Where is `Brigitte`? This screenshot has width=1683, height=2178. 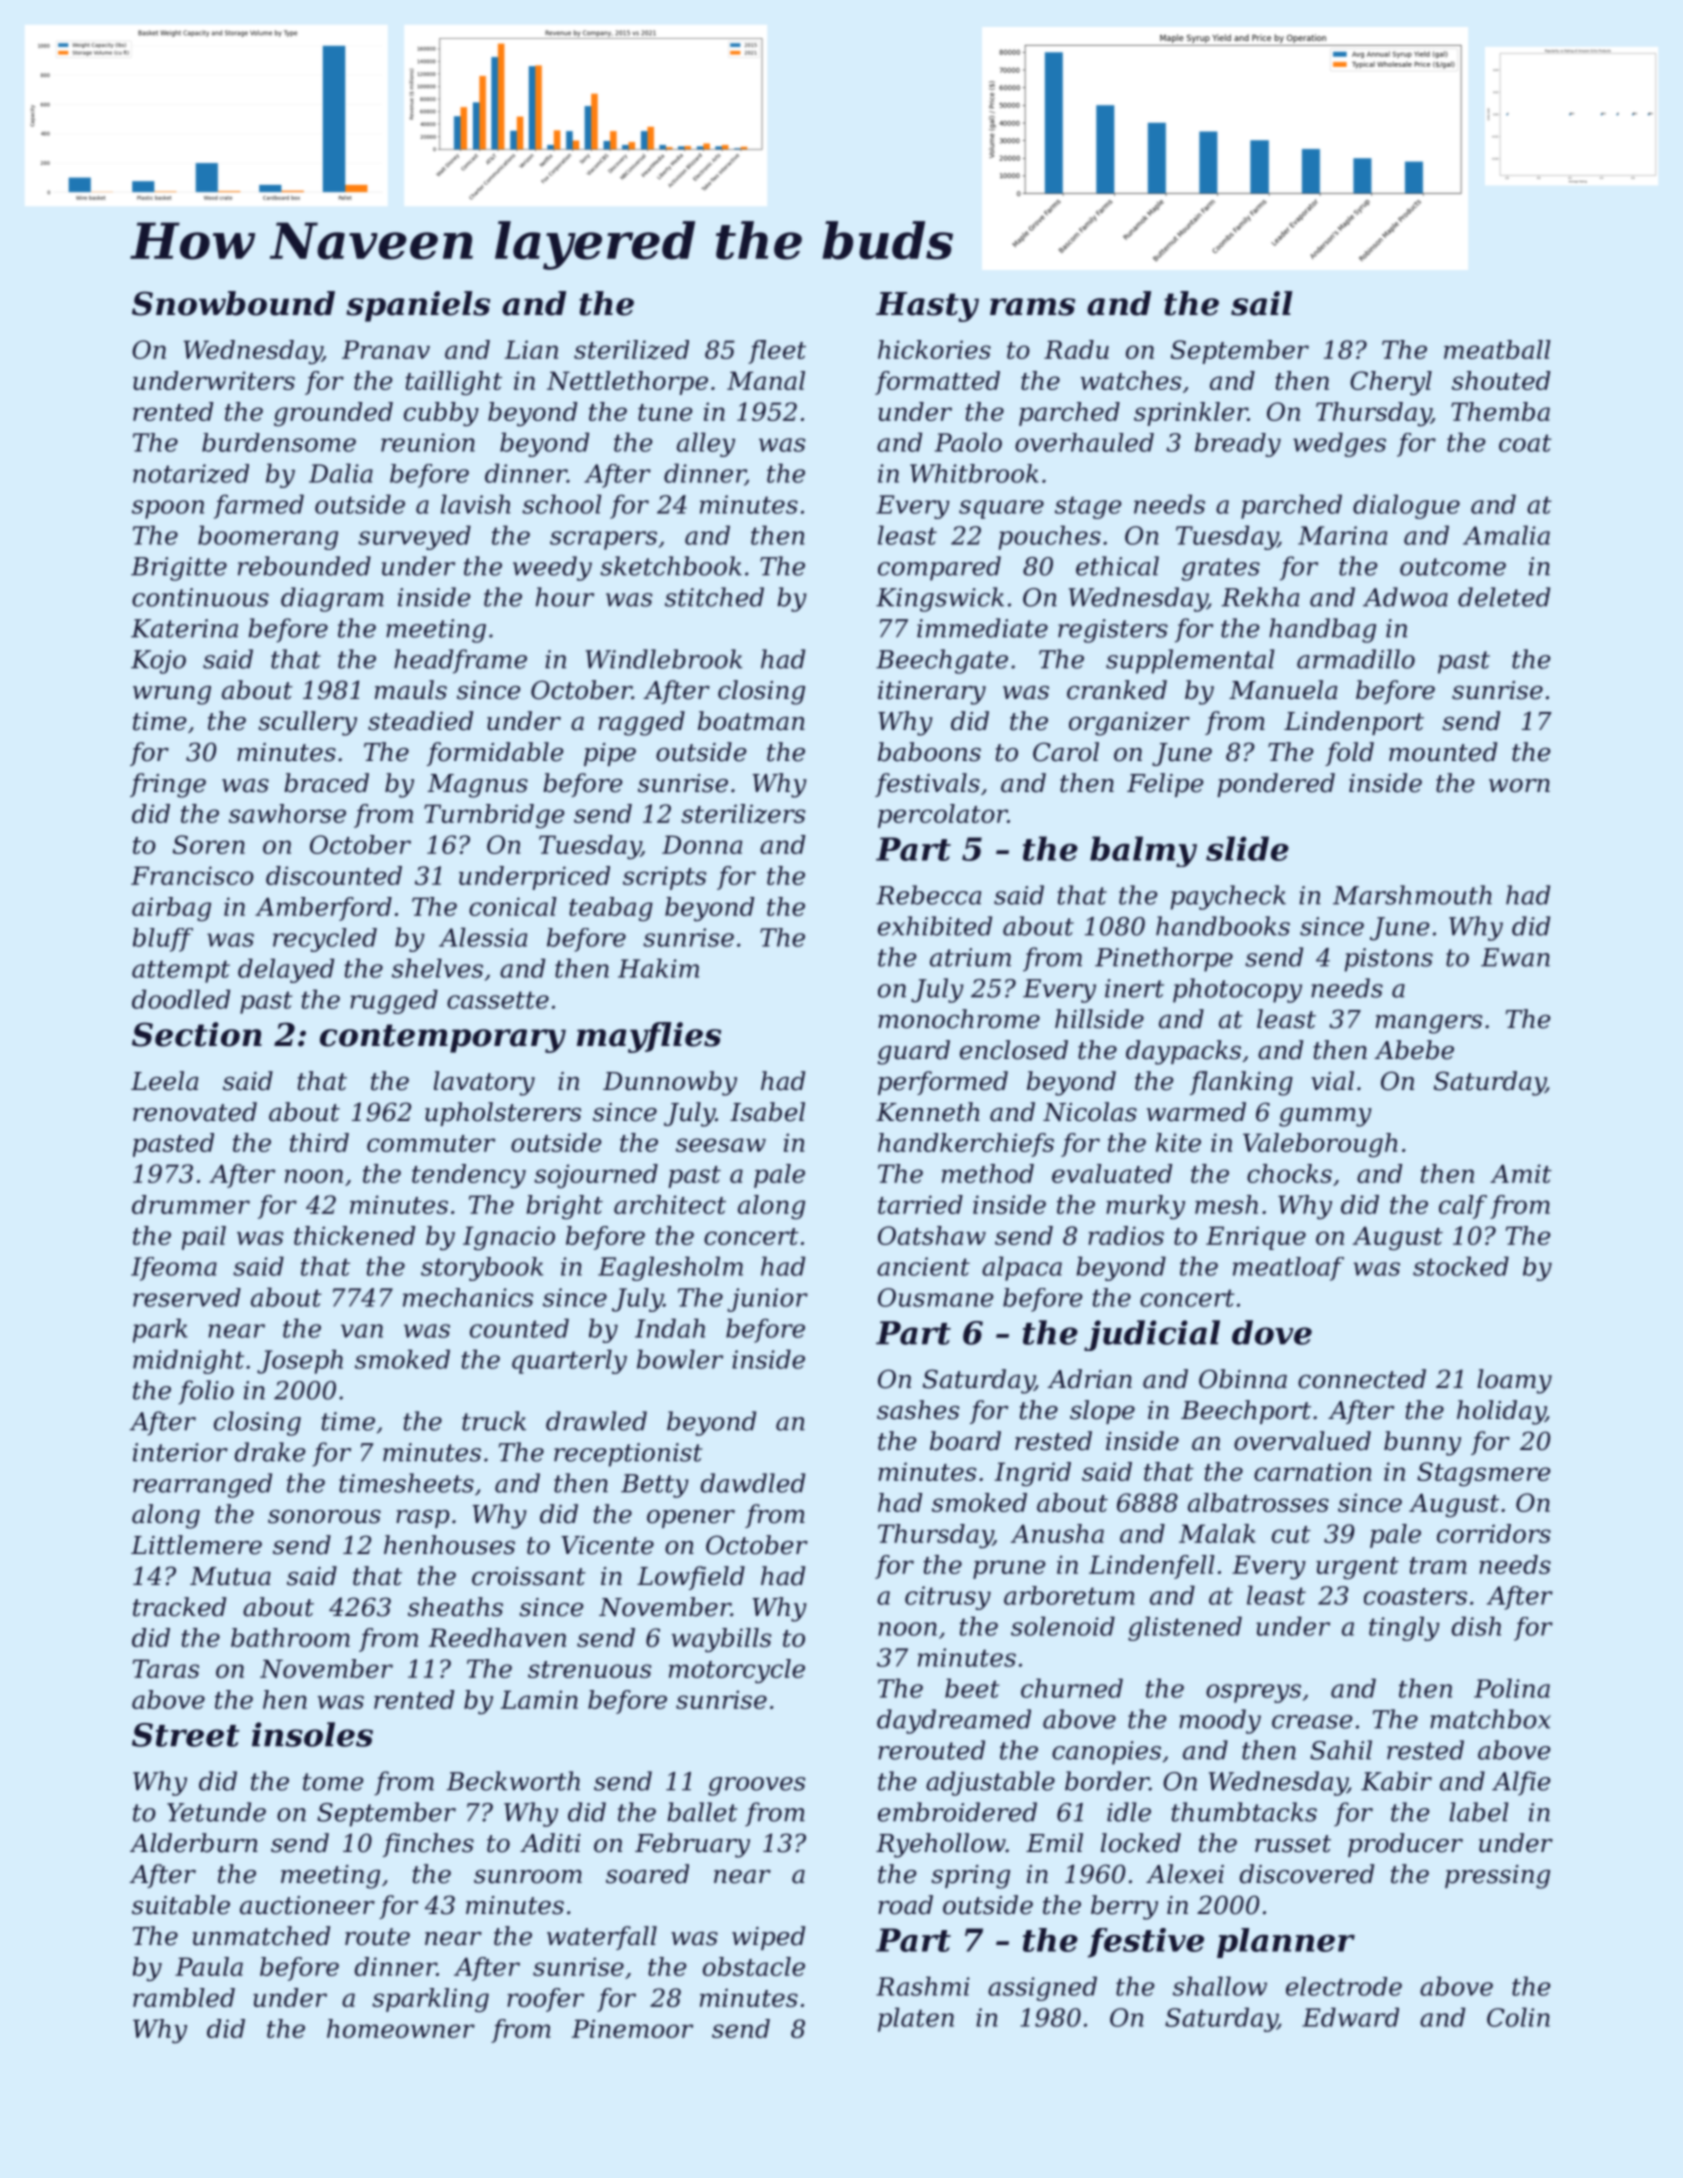
Brigitte is located at coordinates (179, 569).
